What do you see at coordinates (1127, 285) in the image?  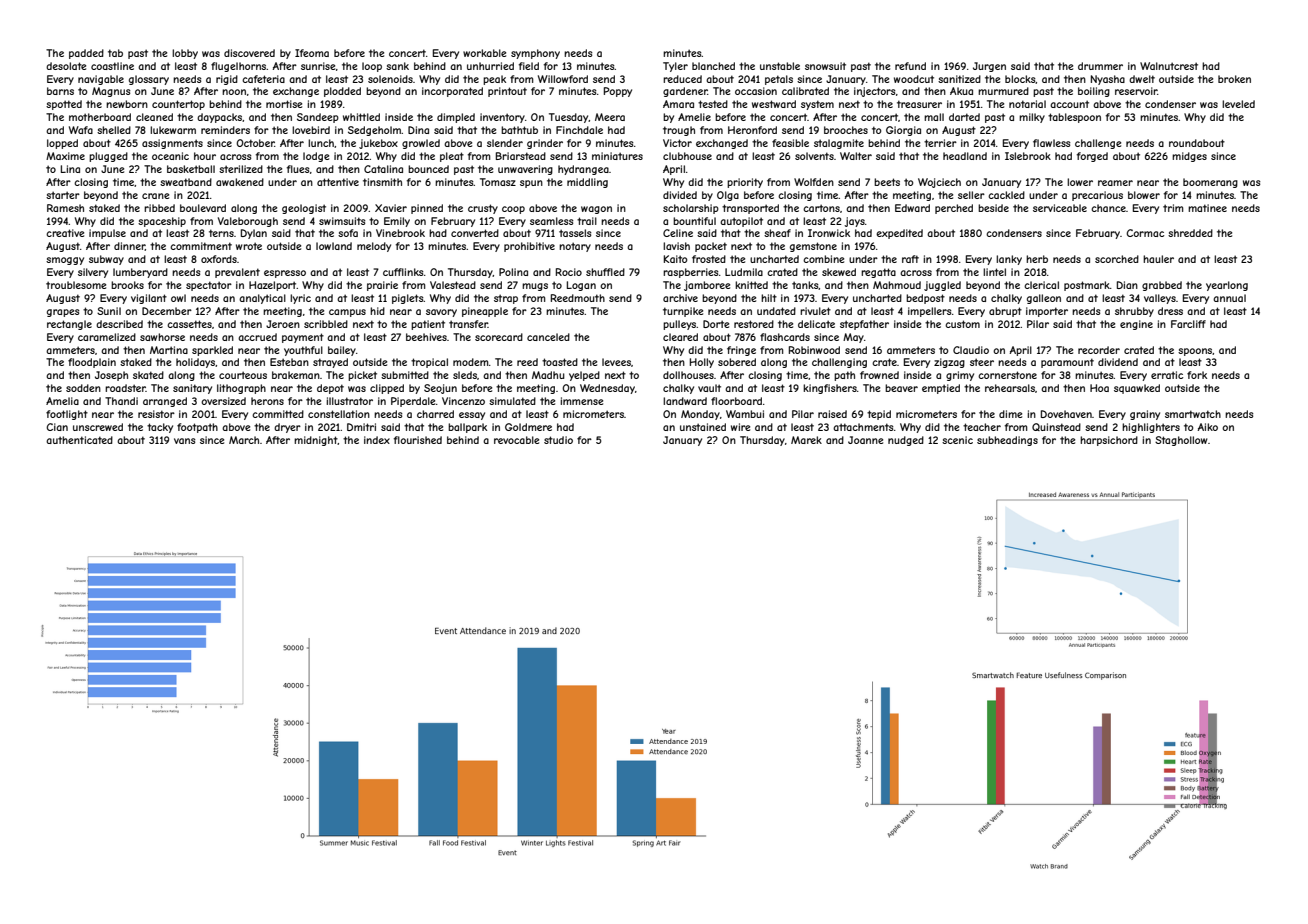 I see `Dian` at bounding box center [1127, 285].
